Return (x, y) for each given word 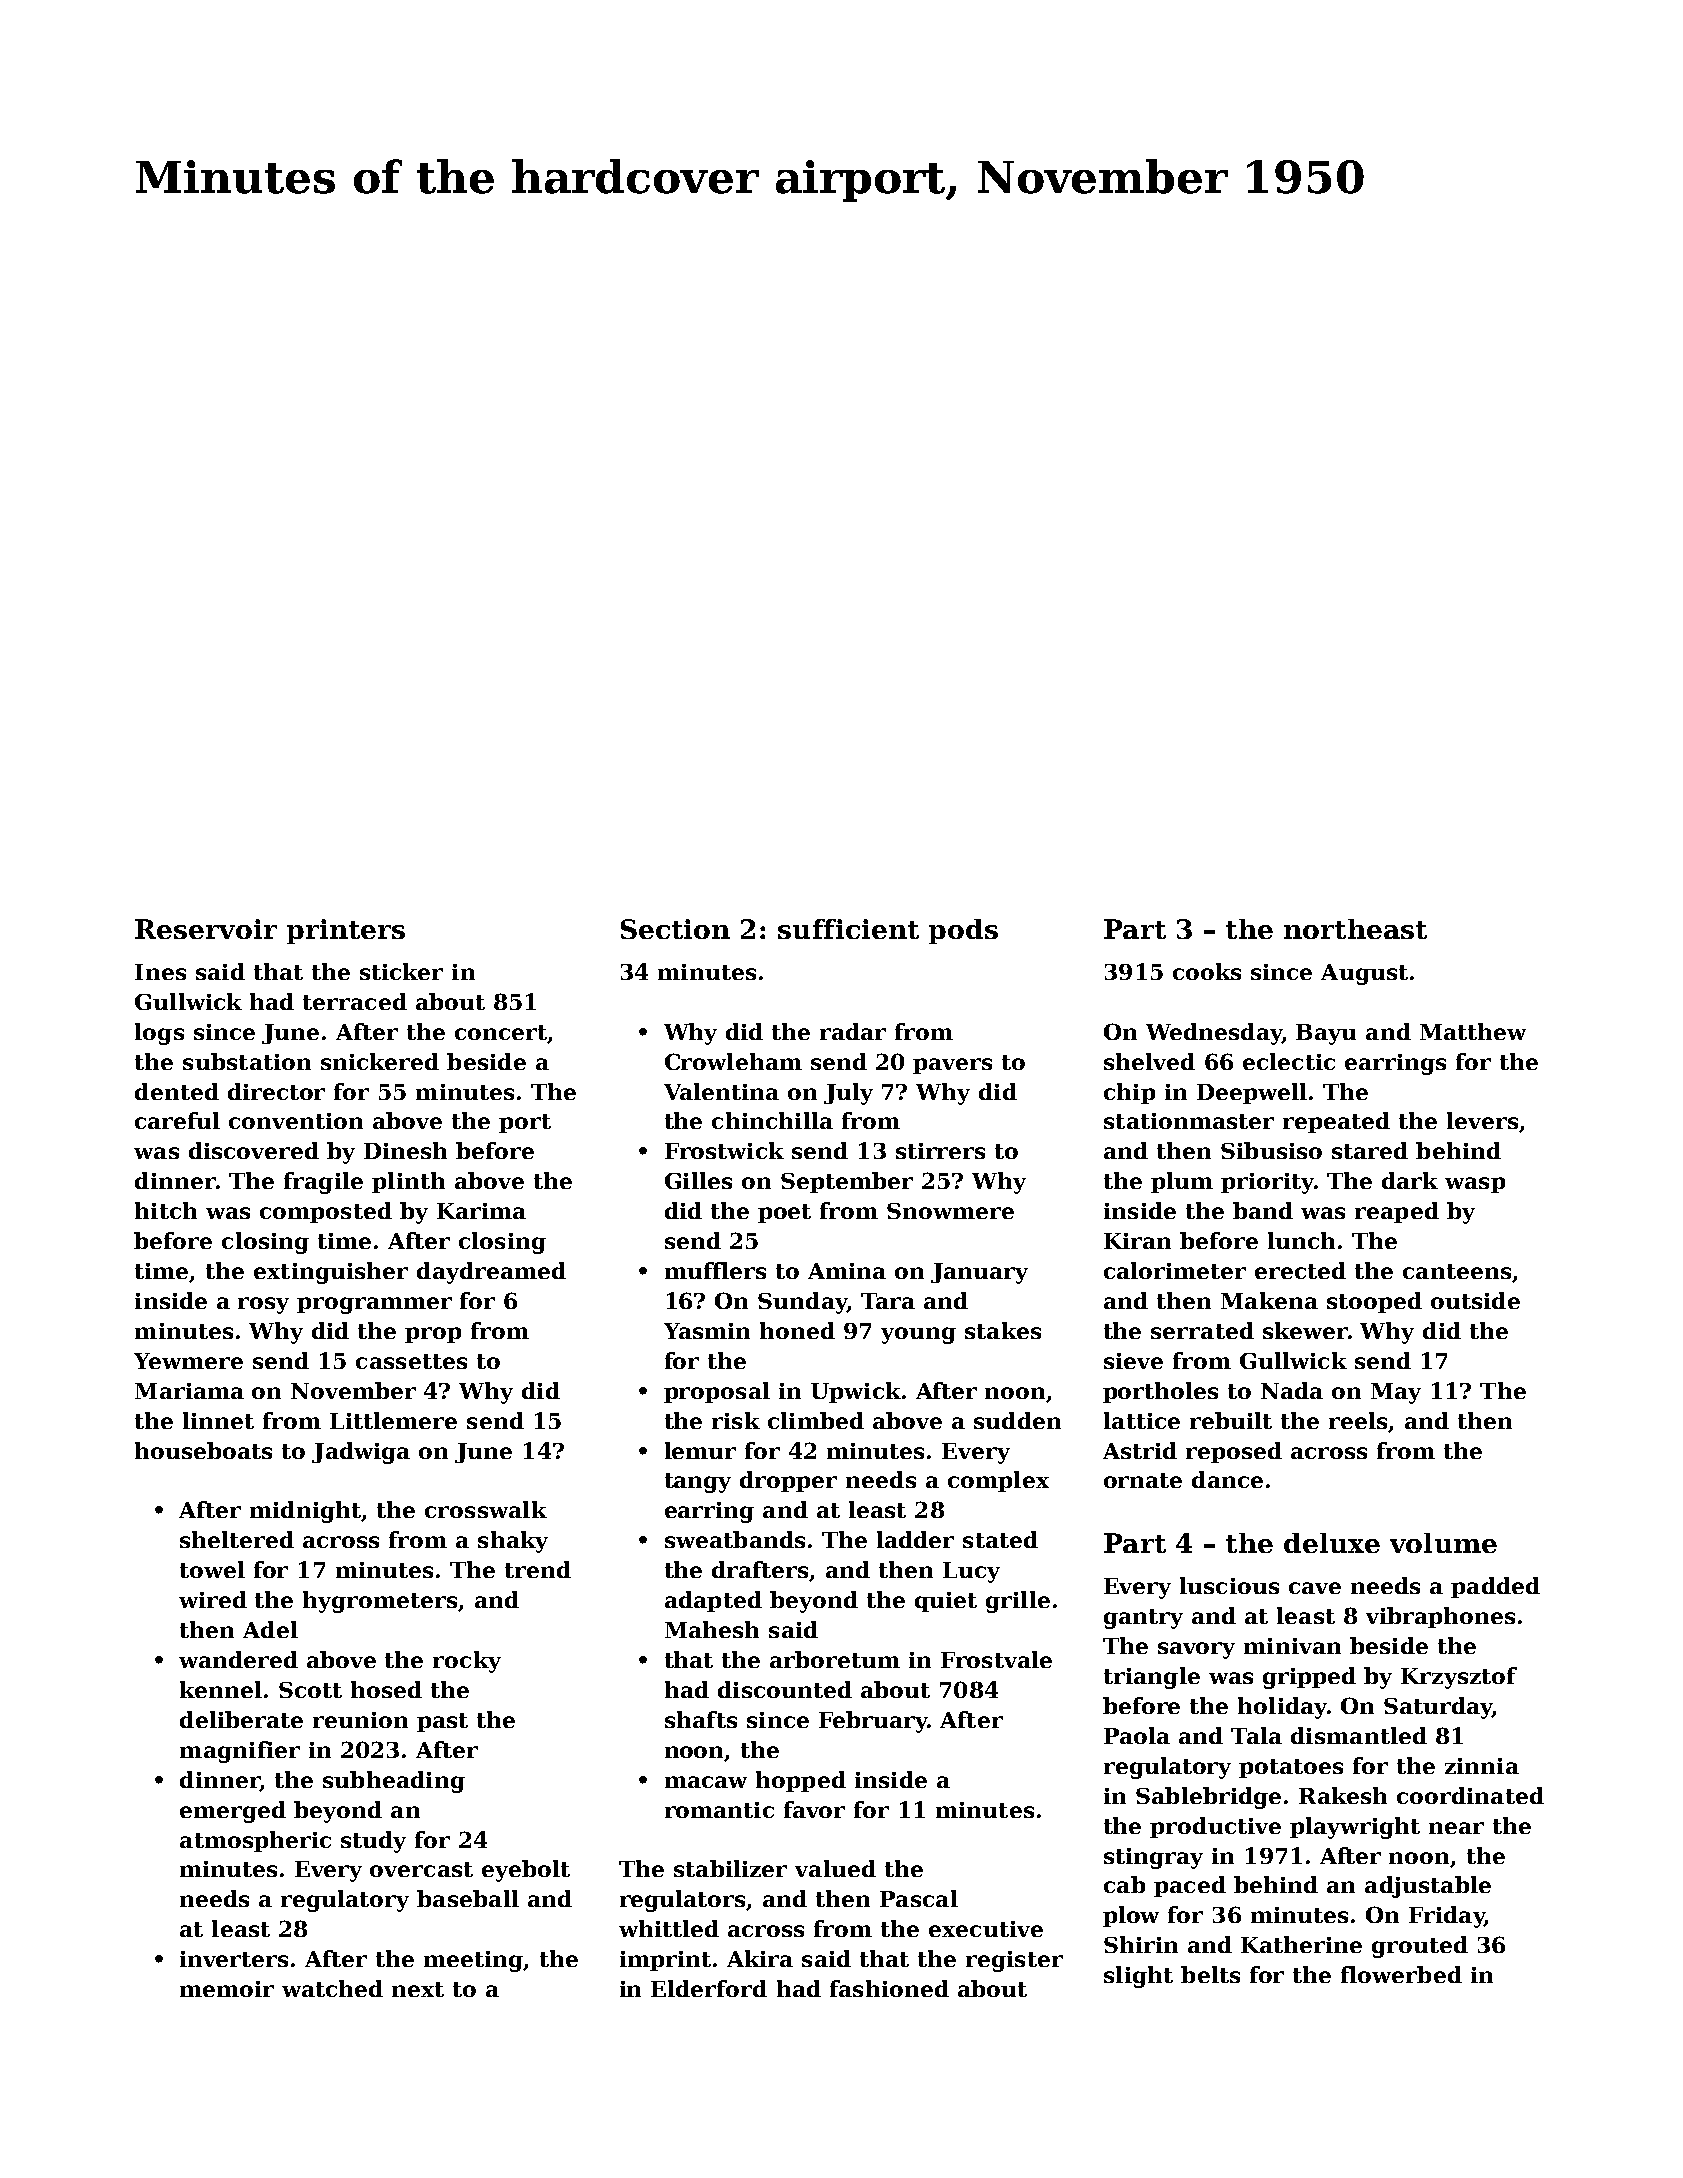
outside (1475, 1300)
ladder (915, 1539)
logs (159, 1034)
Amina (847, 1271)
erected (1300, 1270)
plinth (408, 1182)
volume (1443, 1543)
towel (212, 1569)
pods (963, 931)
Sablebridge (1208, 1798)
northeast (1355, 929)
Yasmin (707, 1331)
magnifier (240, 1752)
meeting (474, 1961)
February (873, 1722)
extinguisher (331, 1273)
